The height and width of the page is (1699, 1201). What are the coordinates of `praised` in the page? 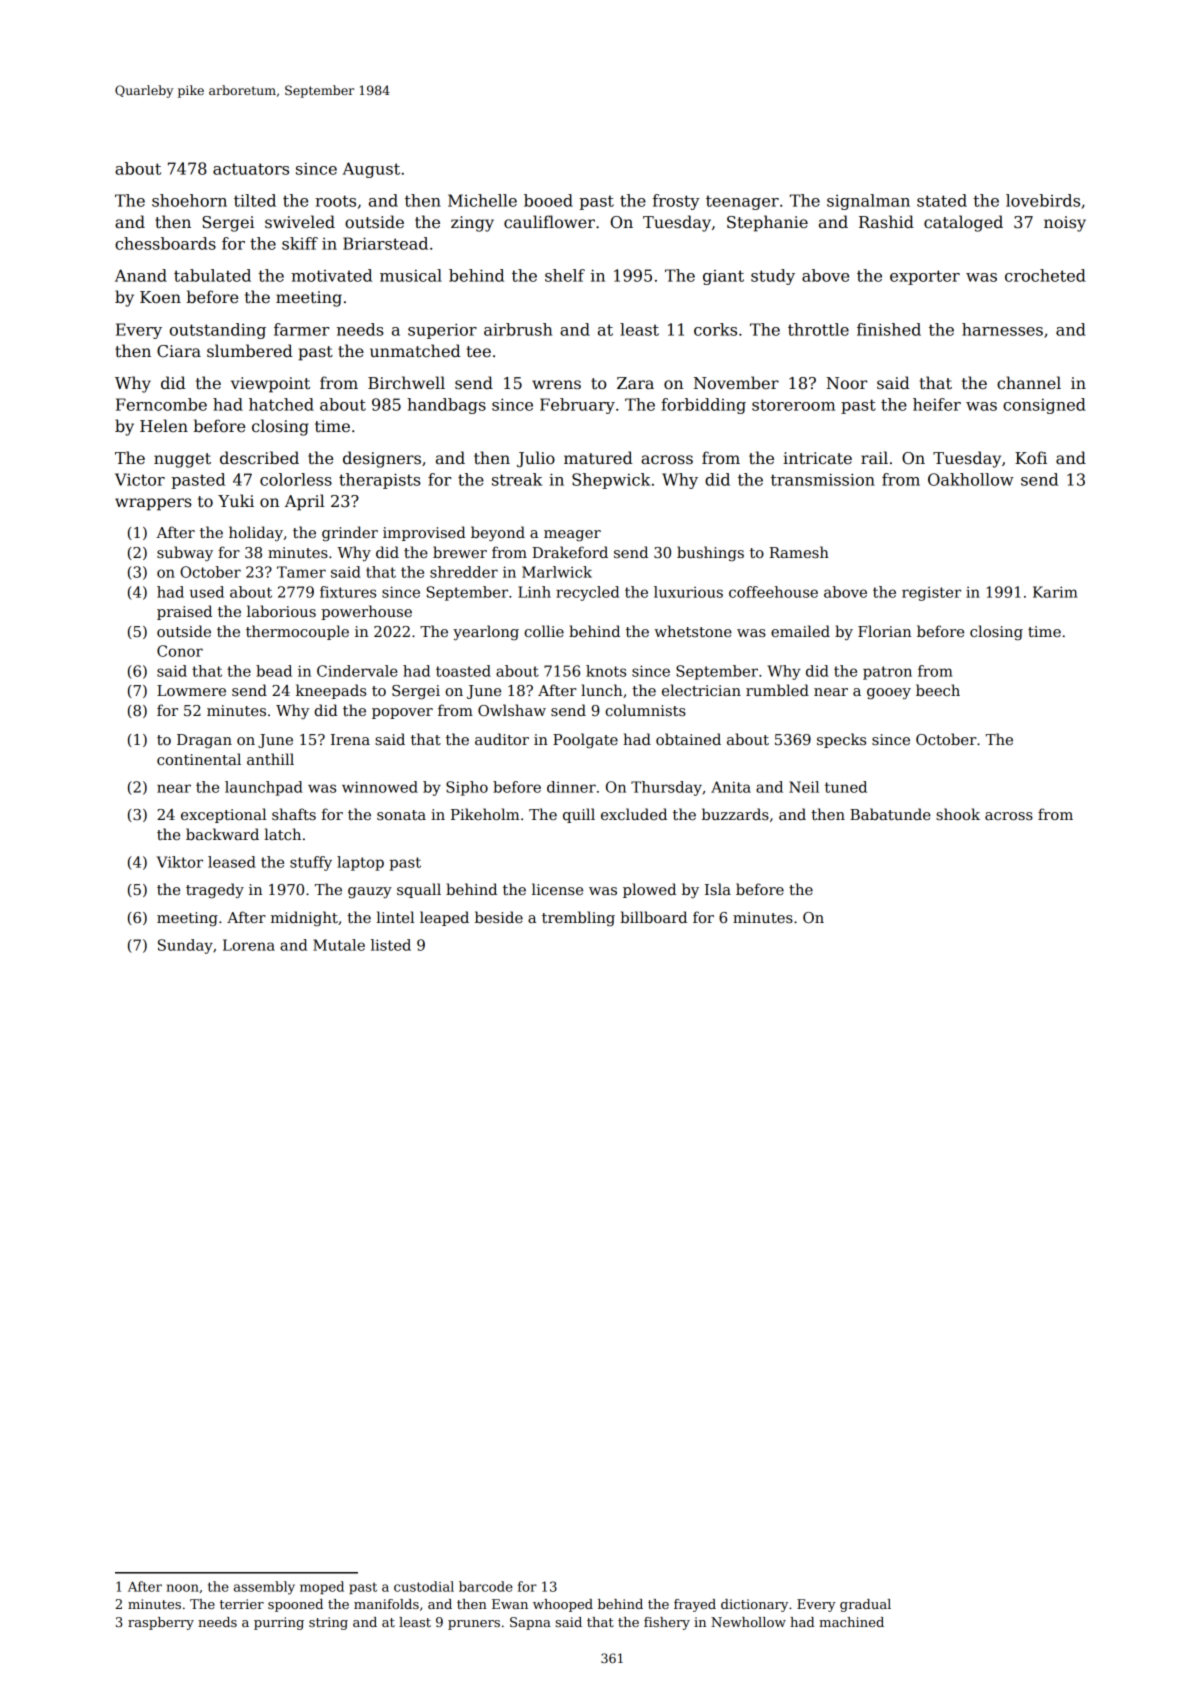 It's located at (184, 612).
